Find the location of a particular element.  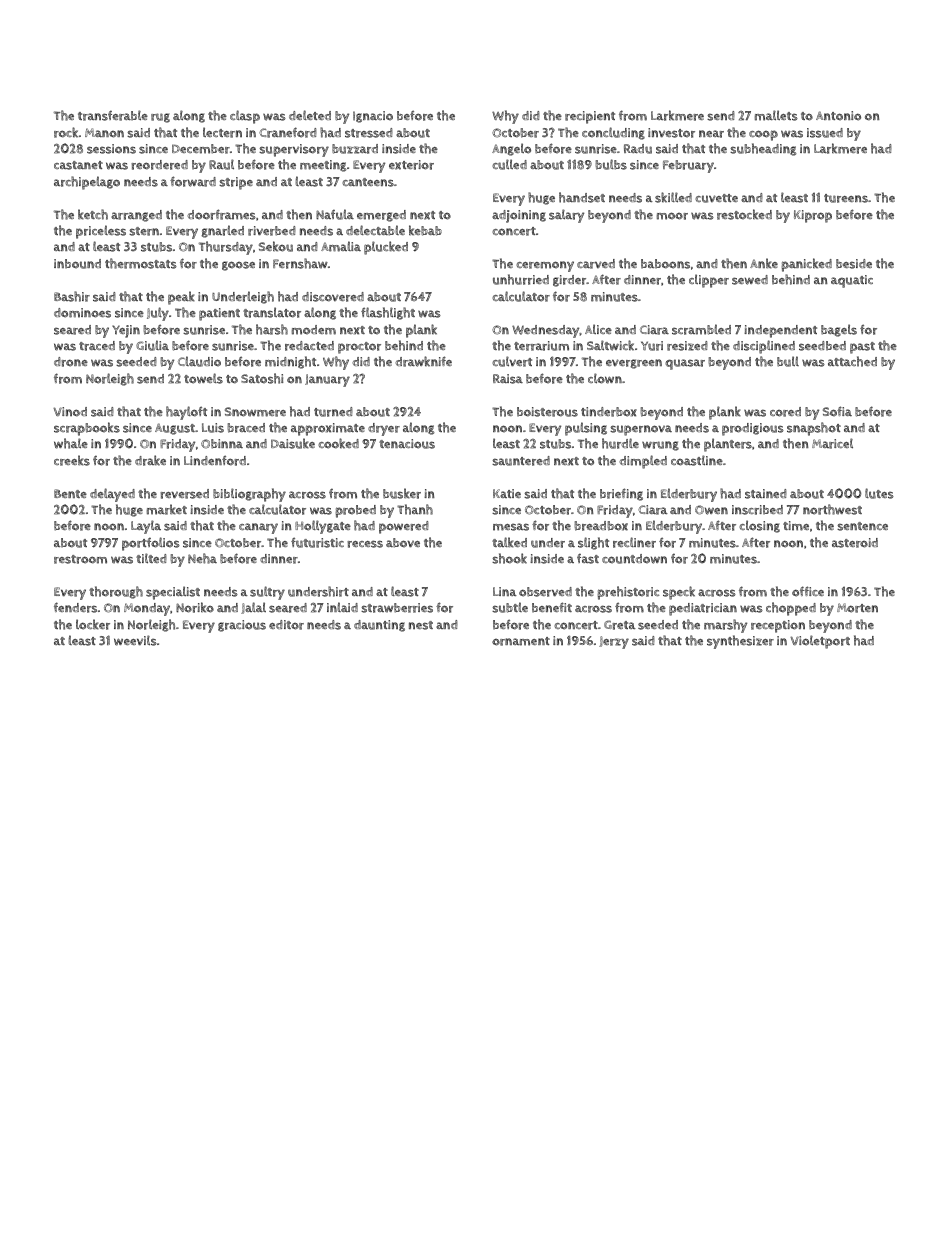

Yejin is located at coordinates (126, 331).
